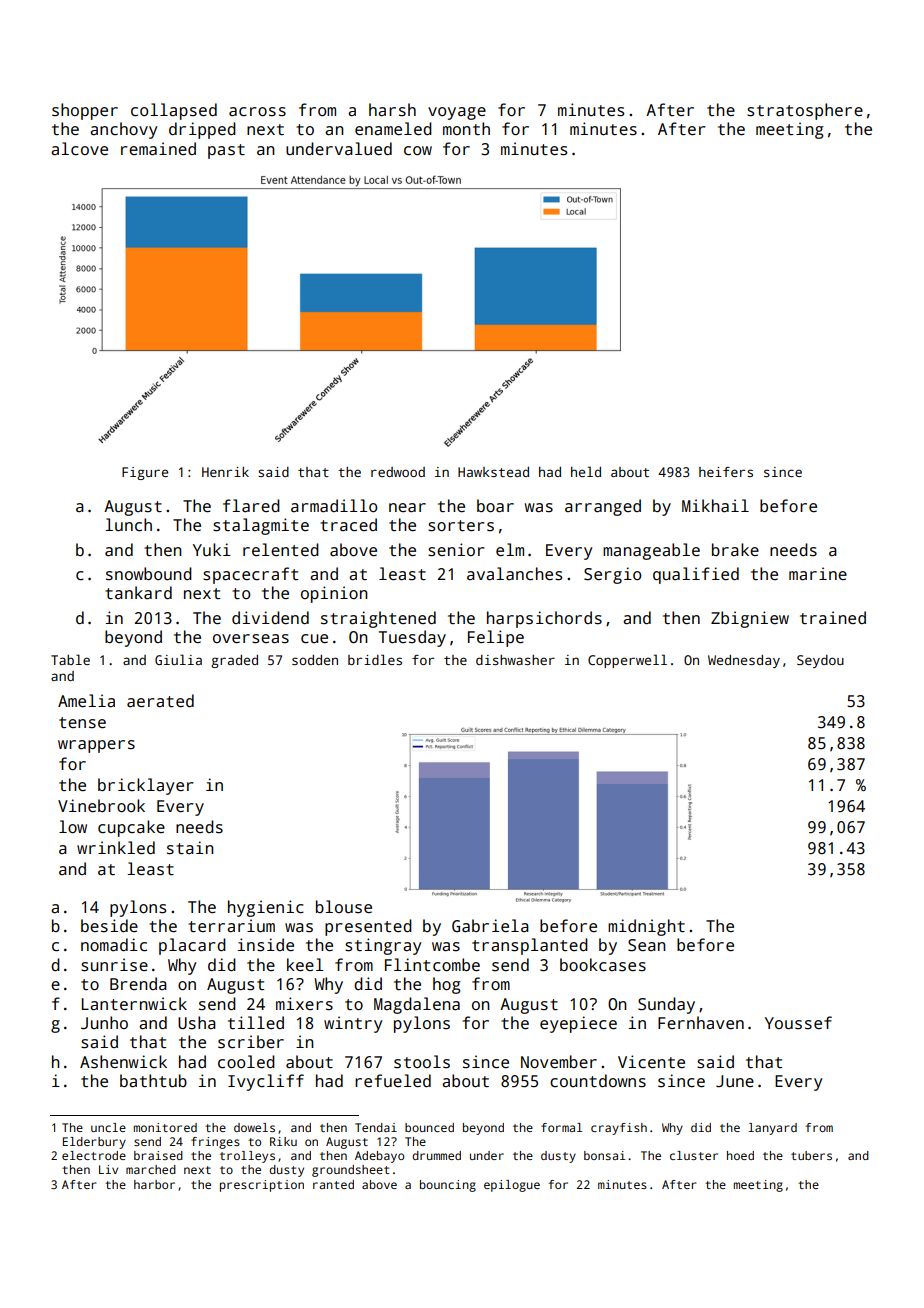 The image size is (924, 1308). I want to click on past, so click(226, 151).
